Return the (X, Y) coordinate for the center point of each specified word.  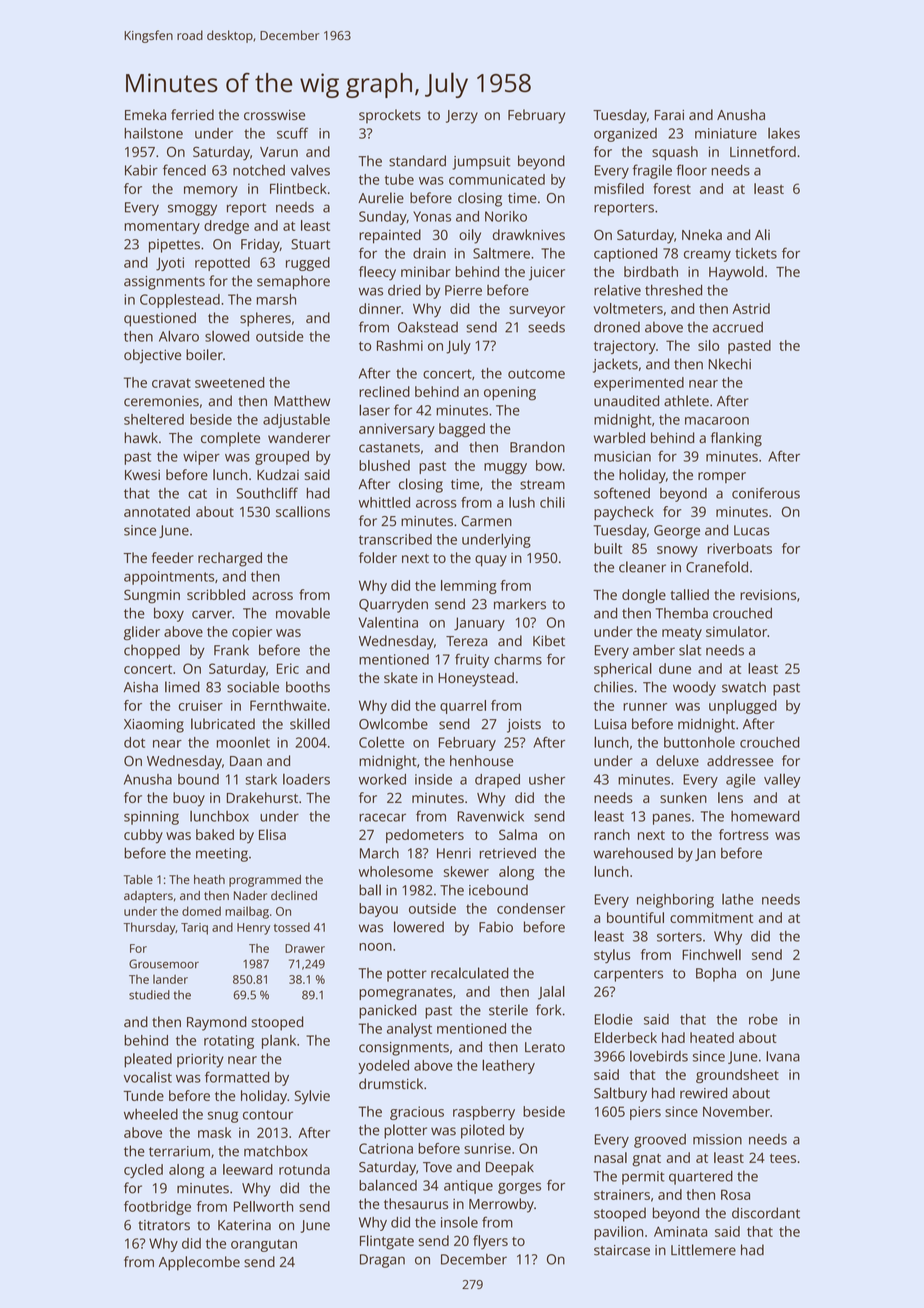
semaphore (293, 282)
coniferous (766, 493)
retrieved (508, 853)
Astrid (751, 308)
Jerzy (462, 117)
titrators (164, 1225)
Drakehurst (262, 797)
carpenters (628, 975)
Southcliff (267, 493)
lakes (784, 133)
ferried (192, 114)
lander (170, 979)
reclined (384, 391)
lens (730, 797)
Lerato (545, 1047)
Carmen (486, 521)
